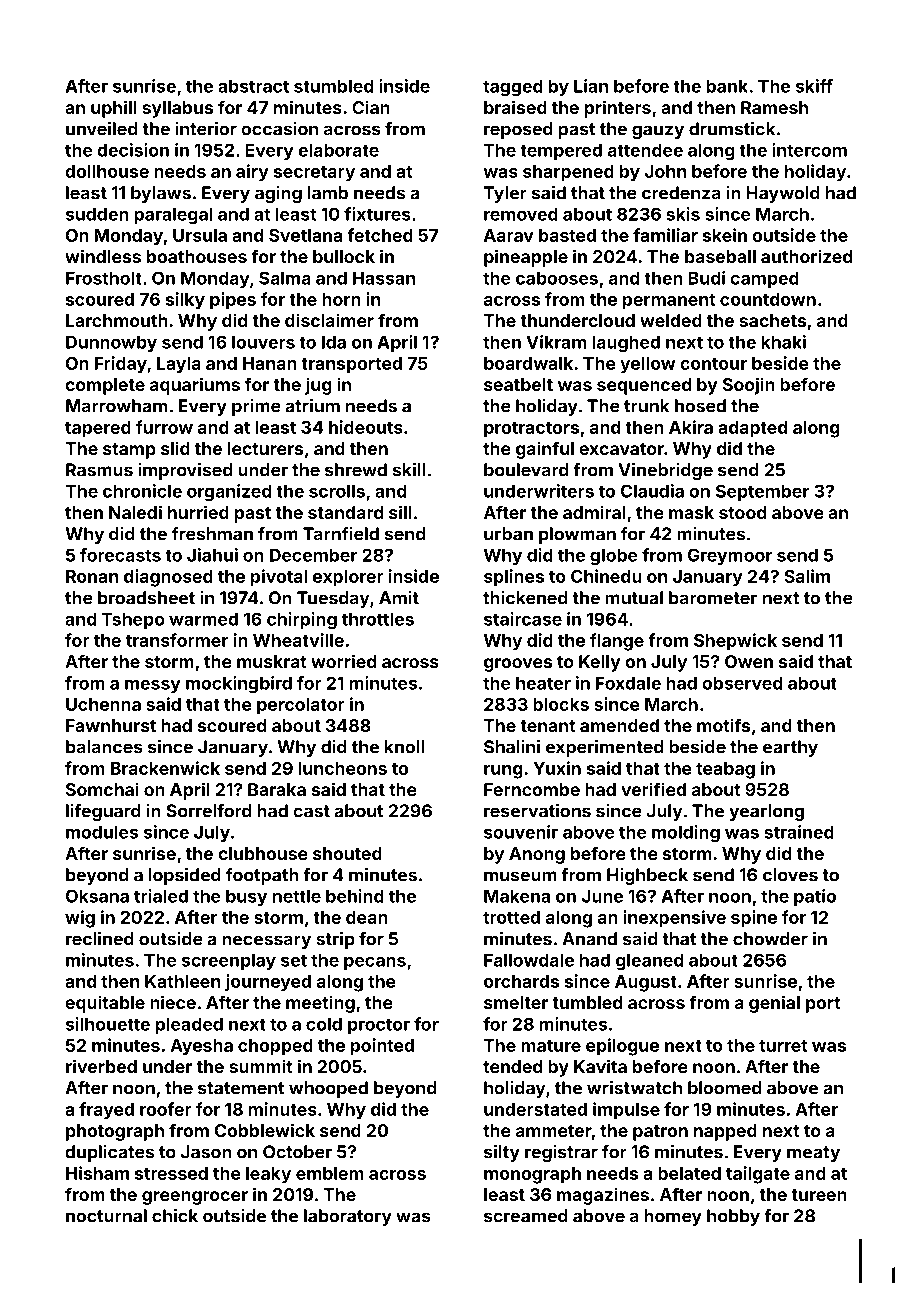 This screenshot has height=1314, width=924. Describe the element at coordinates (114, 109) in the screenshot. I see `uphill` at that location.
